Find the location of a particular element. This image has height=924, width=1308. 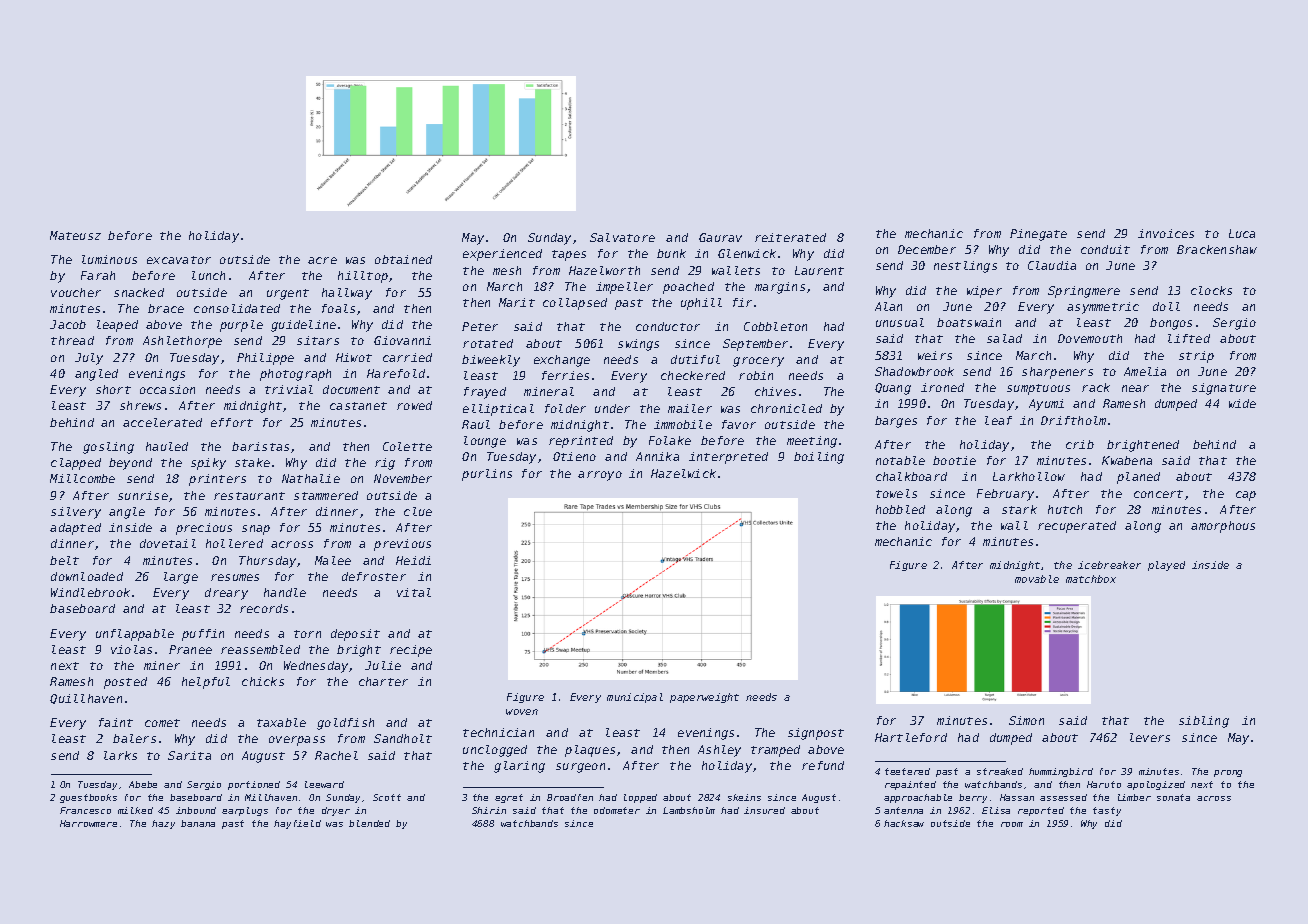

planed is located at coordinates (1138, 478).
